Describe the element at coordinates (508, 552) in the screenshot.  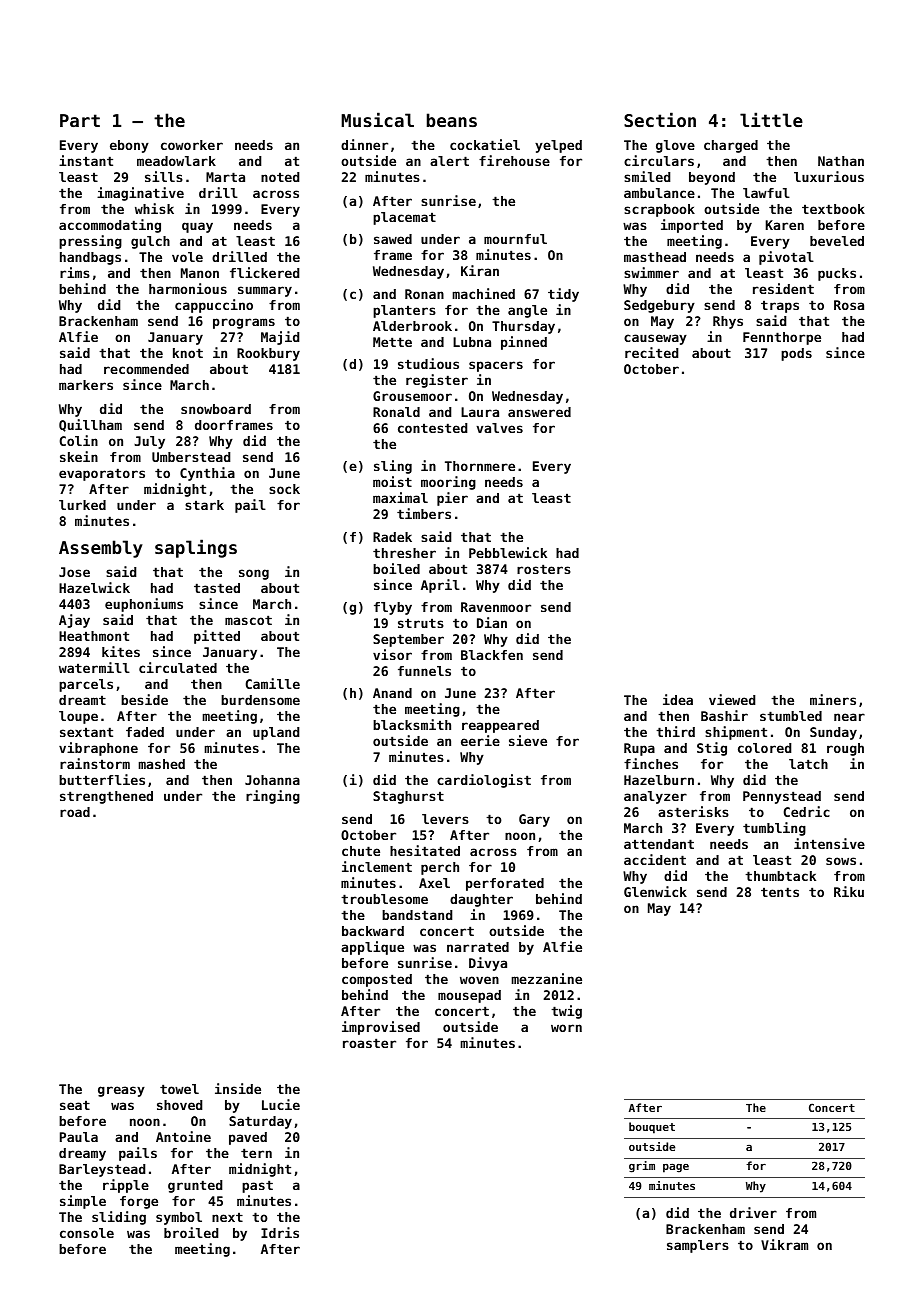
I see `Pebblewick` at that location.
